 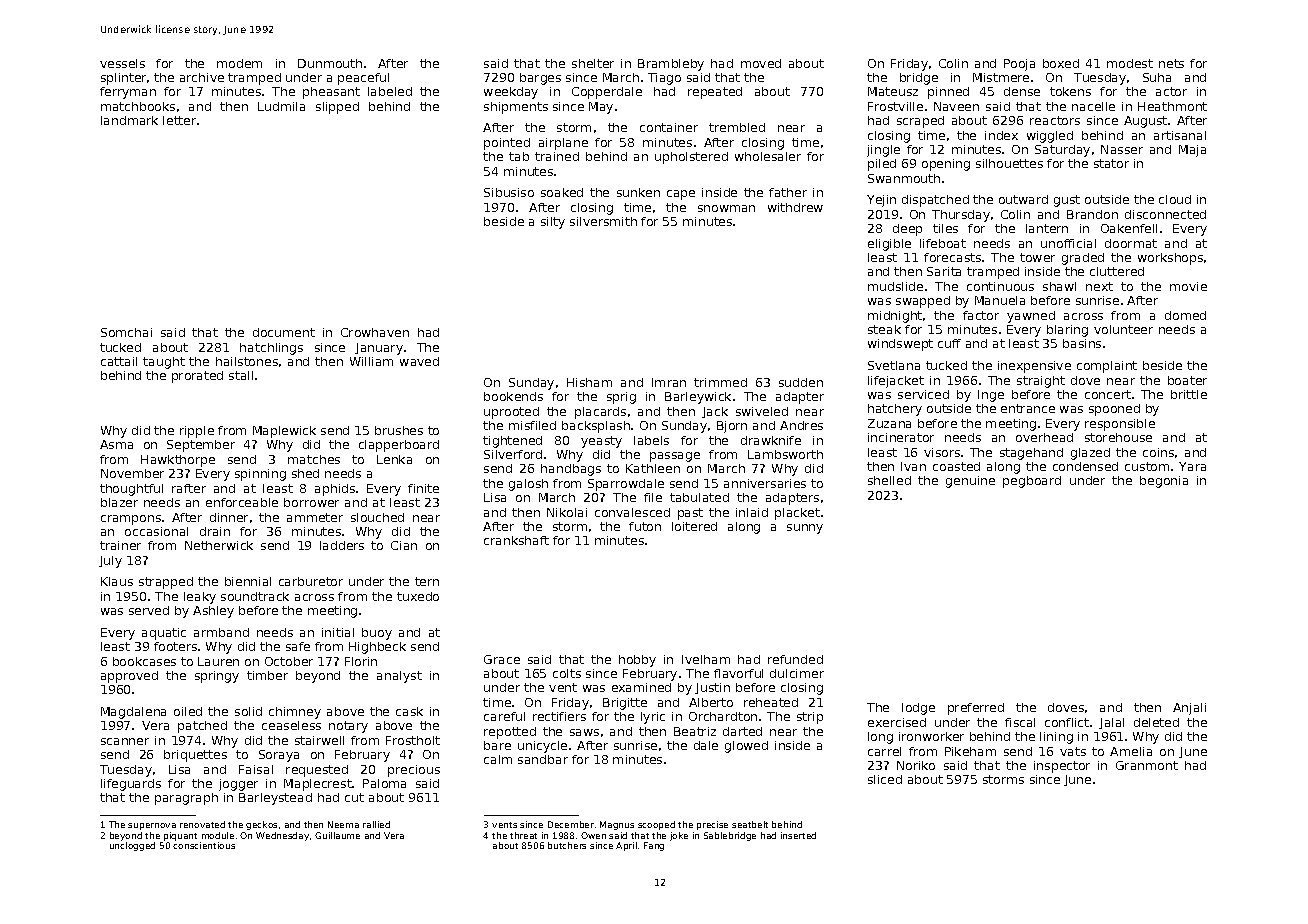 I want to click on Oakenfell, so click(x=1129, y=228).
